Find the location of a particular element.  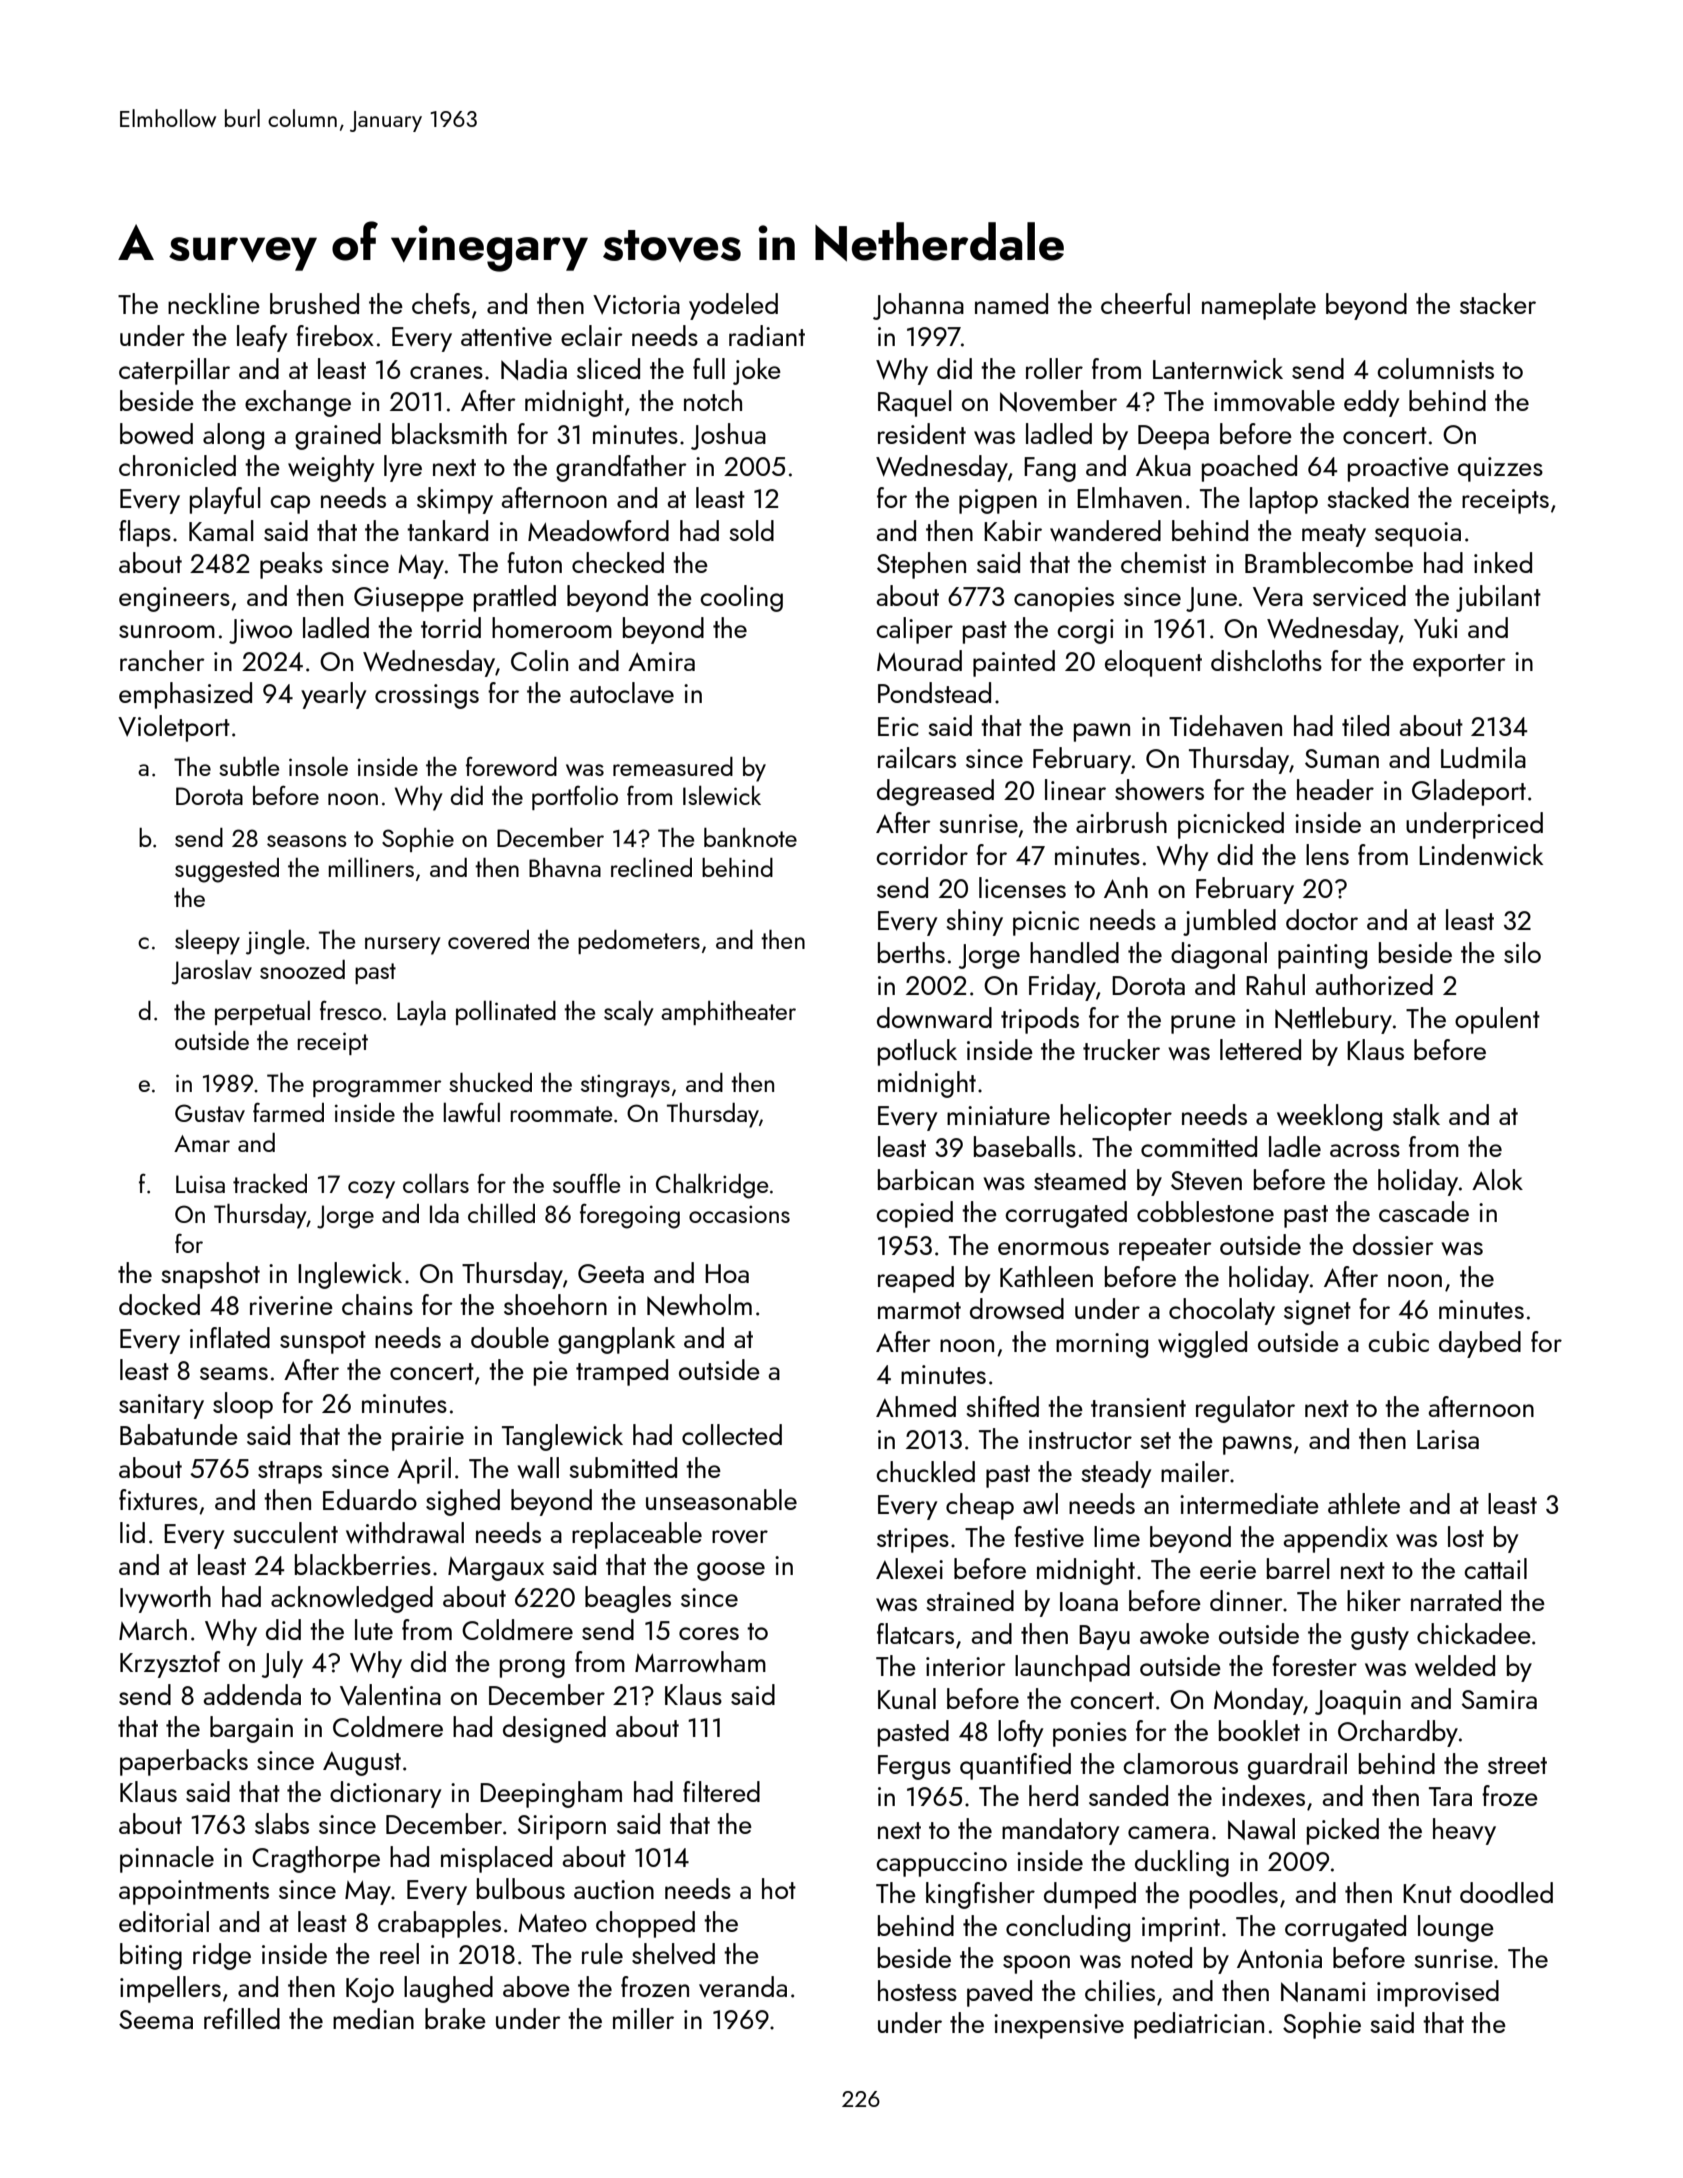

along is located at coordinates (233, 436).
